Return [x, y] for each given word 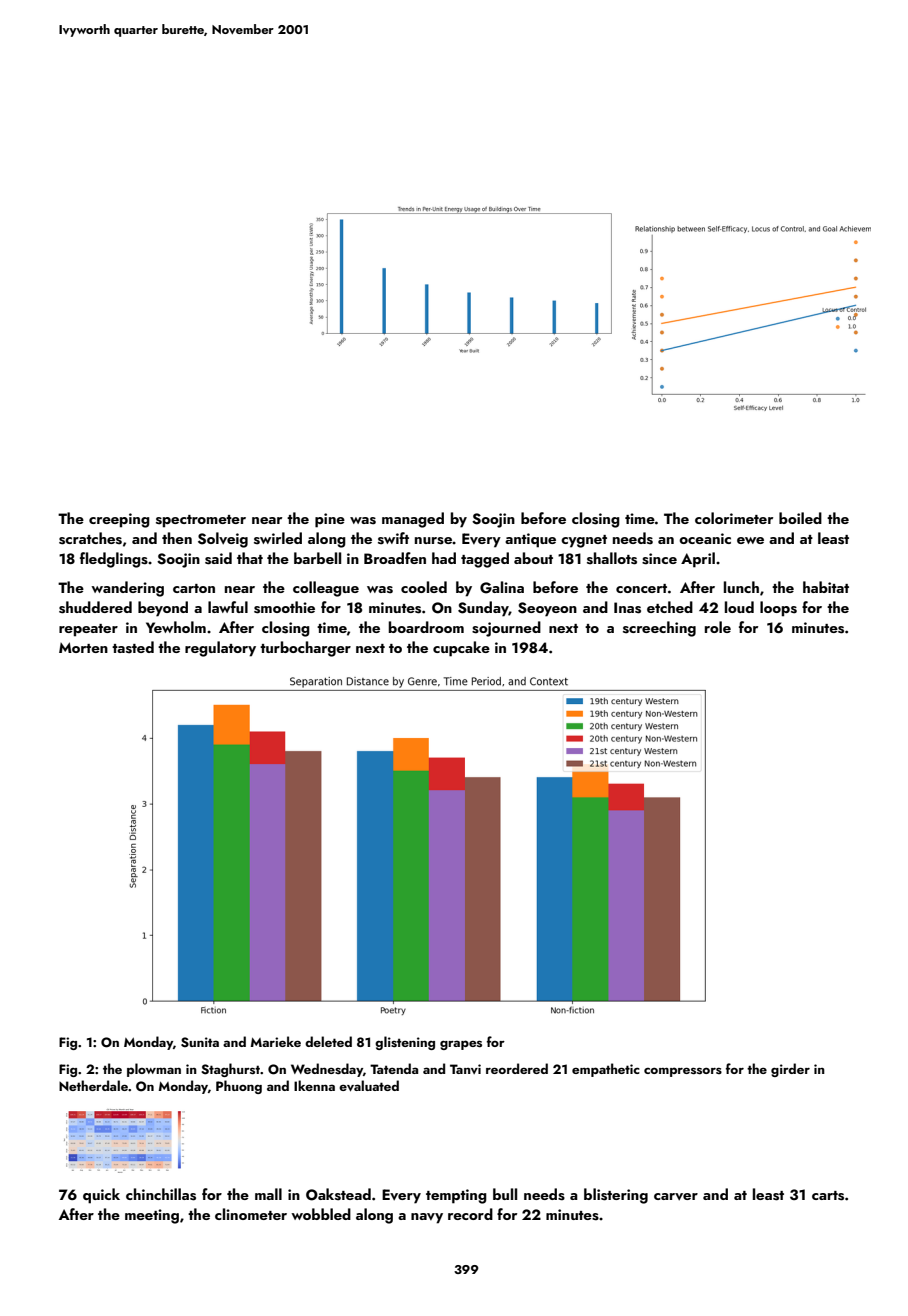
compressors [683, 1072]
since [659, 559]
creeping [119, 520]
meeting [152, 1216]
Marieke [276, 1041]
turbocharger [305, 649]
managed [413, 520]
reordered [517, 1068]
